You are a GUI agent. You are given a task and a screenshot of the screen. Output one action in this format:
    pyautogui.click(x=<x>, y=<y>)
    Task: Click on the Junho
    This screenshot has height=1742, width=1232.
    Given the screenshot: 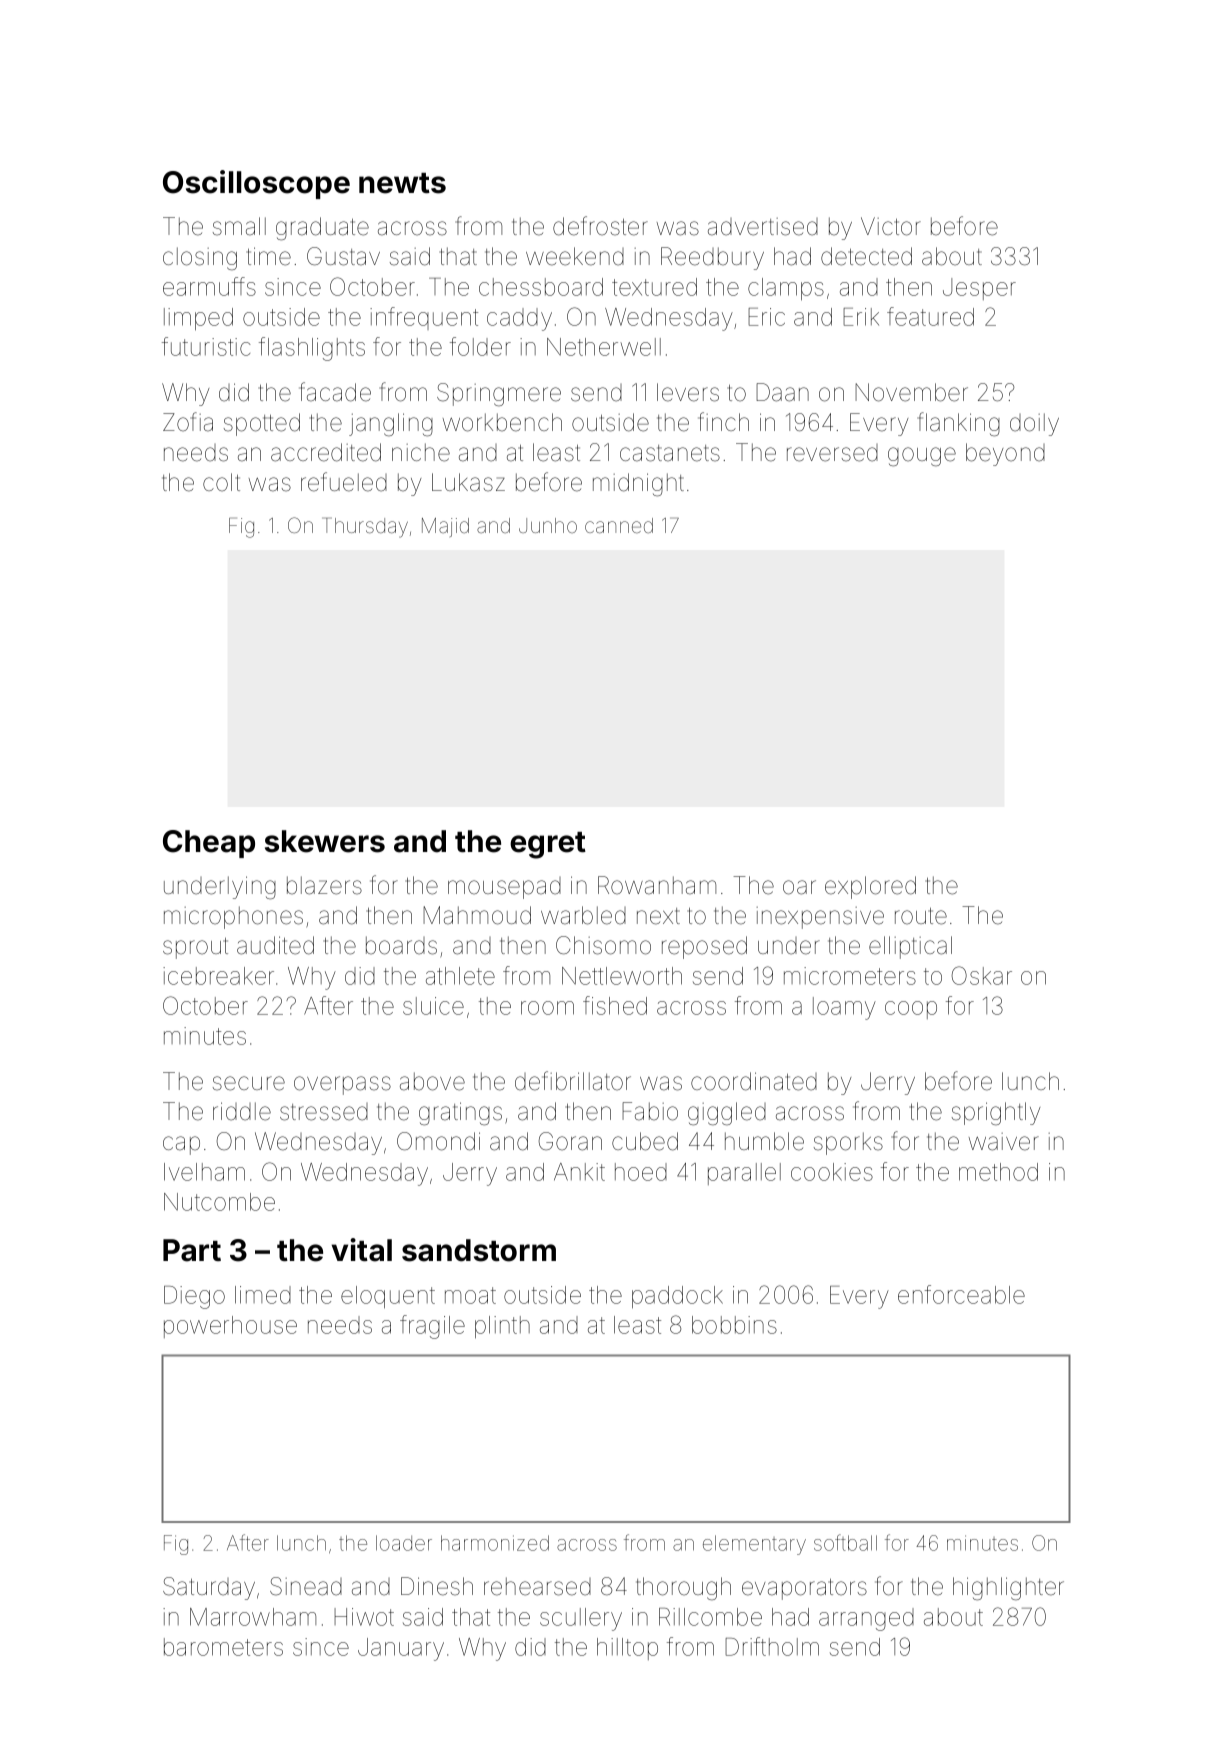 What is the action you would take?
    pyautogui.click(x=548, y=525)
